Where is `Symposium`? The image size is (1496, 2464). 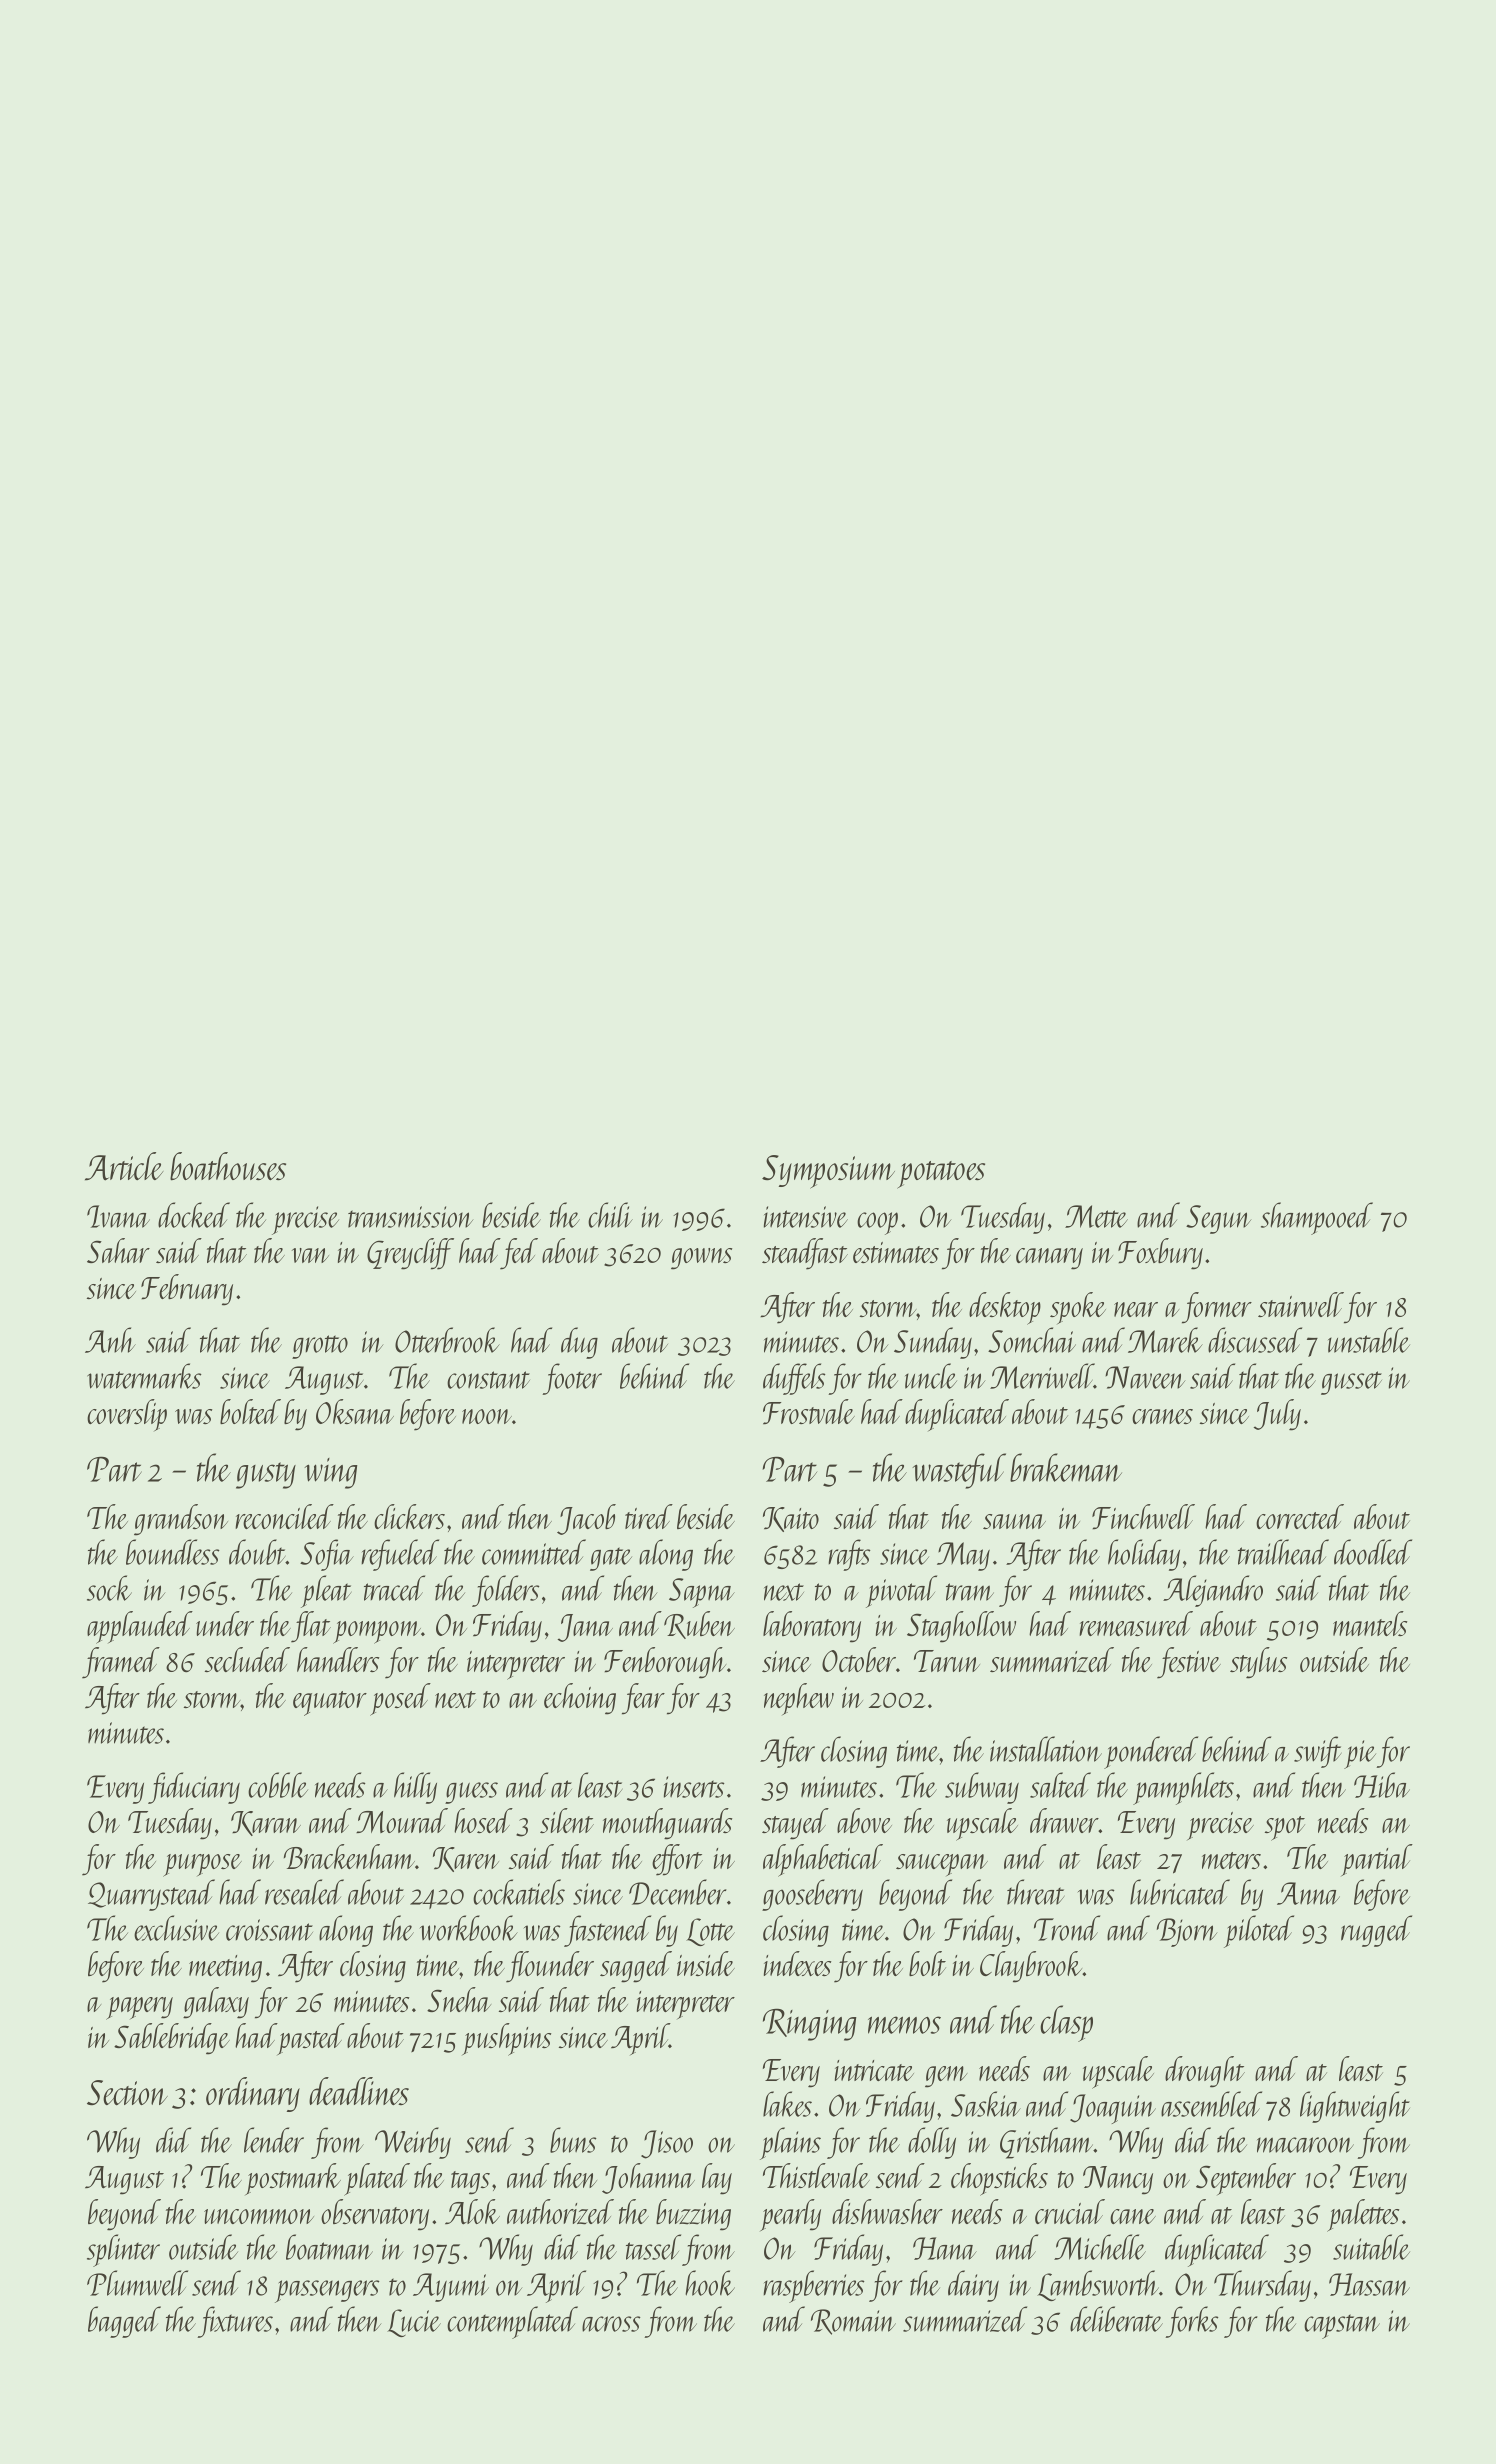
Symposium is located at coordinates (828, 1172).
